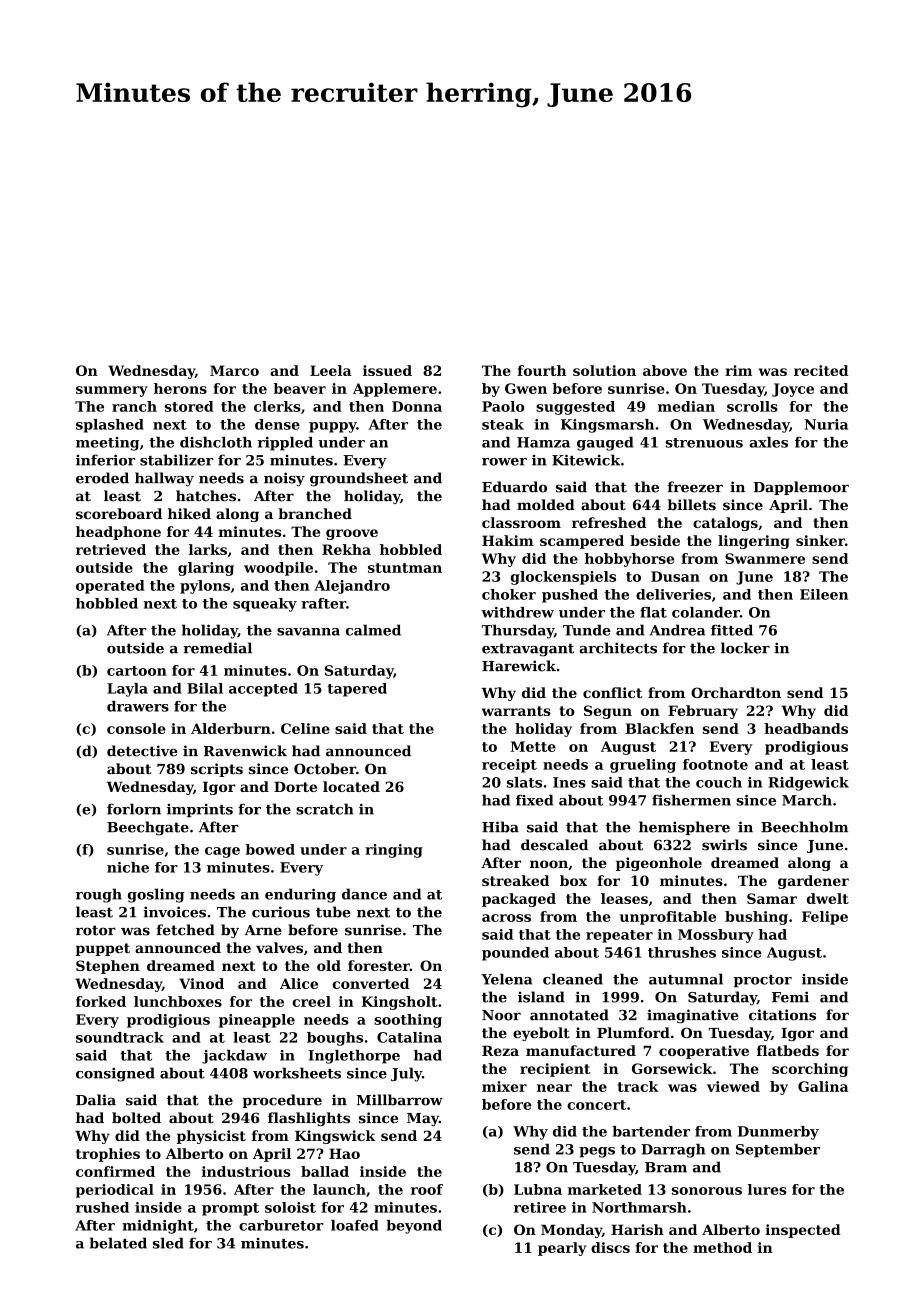  What do you see at coordinates (677, 630) in the screenshot?
I see `Andrea` at bounding box center [677, 630].
